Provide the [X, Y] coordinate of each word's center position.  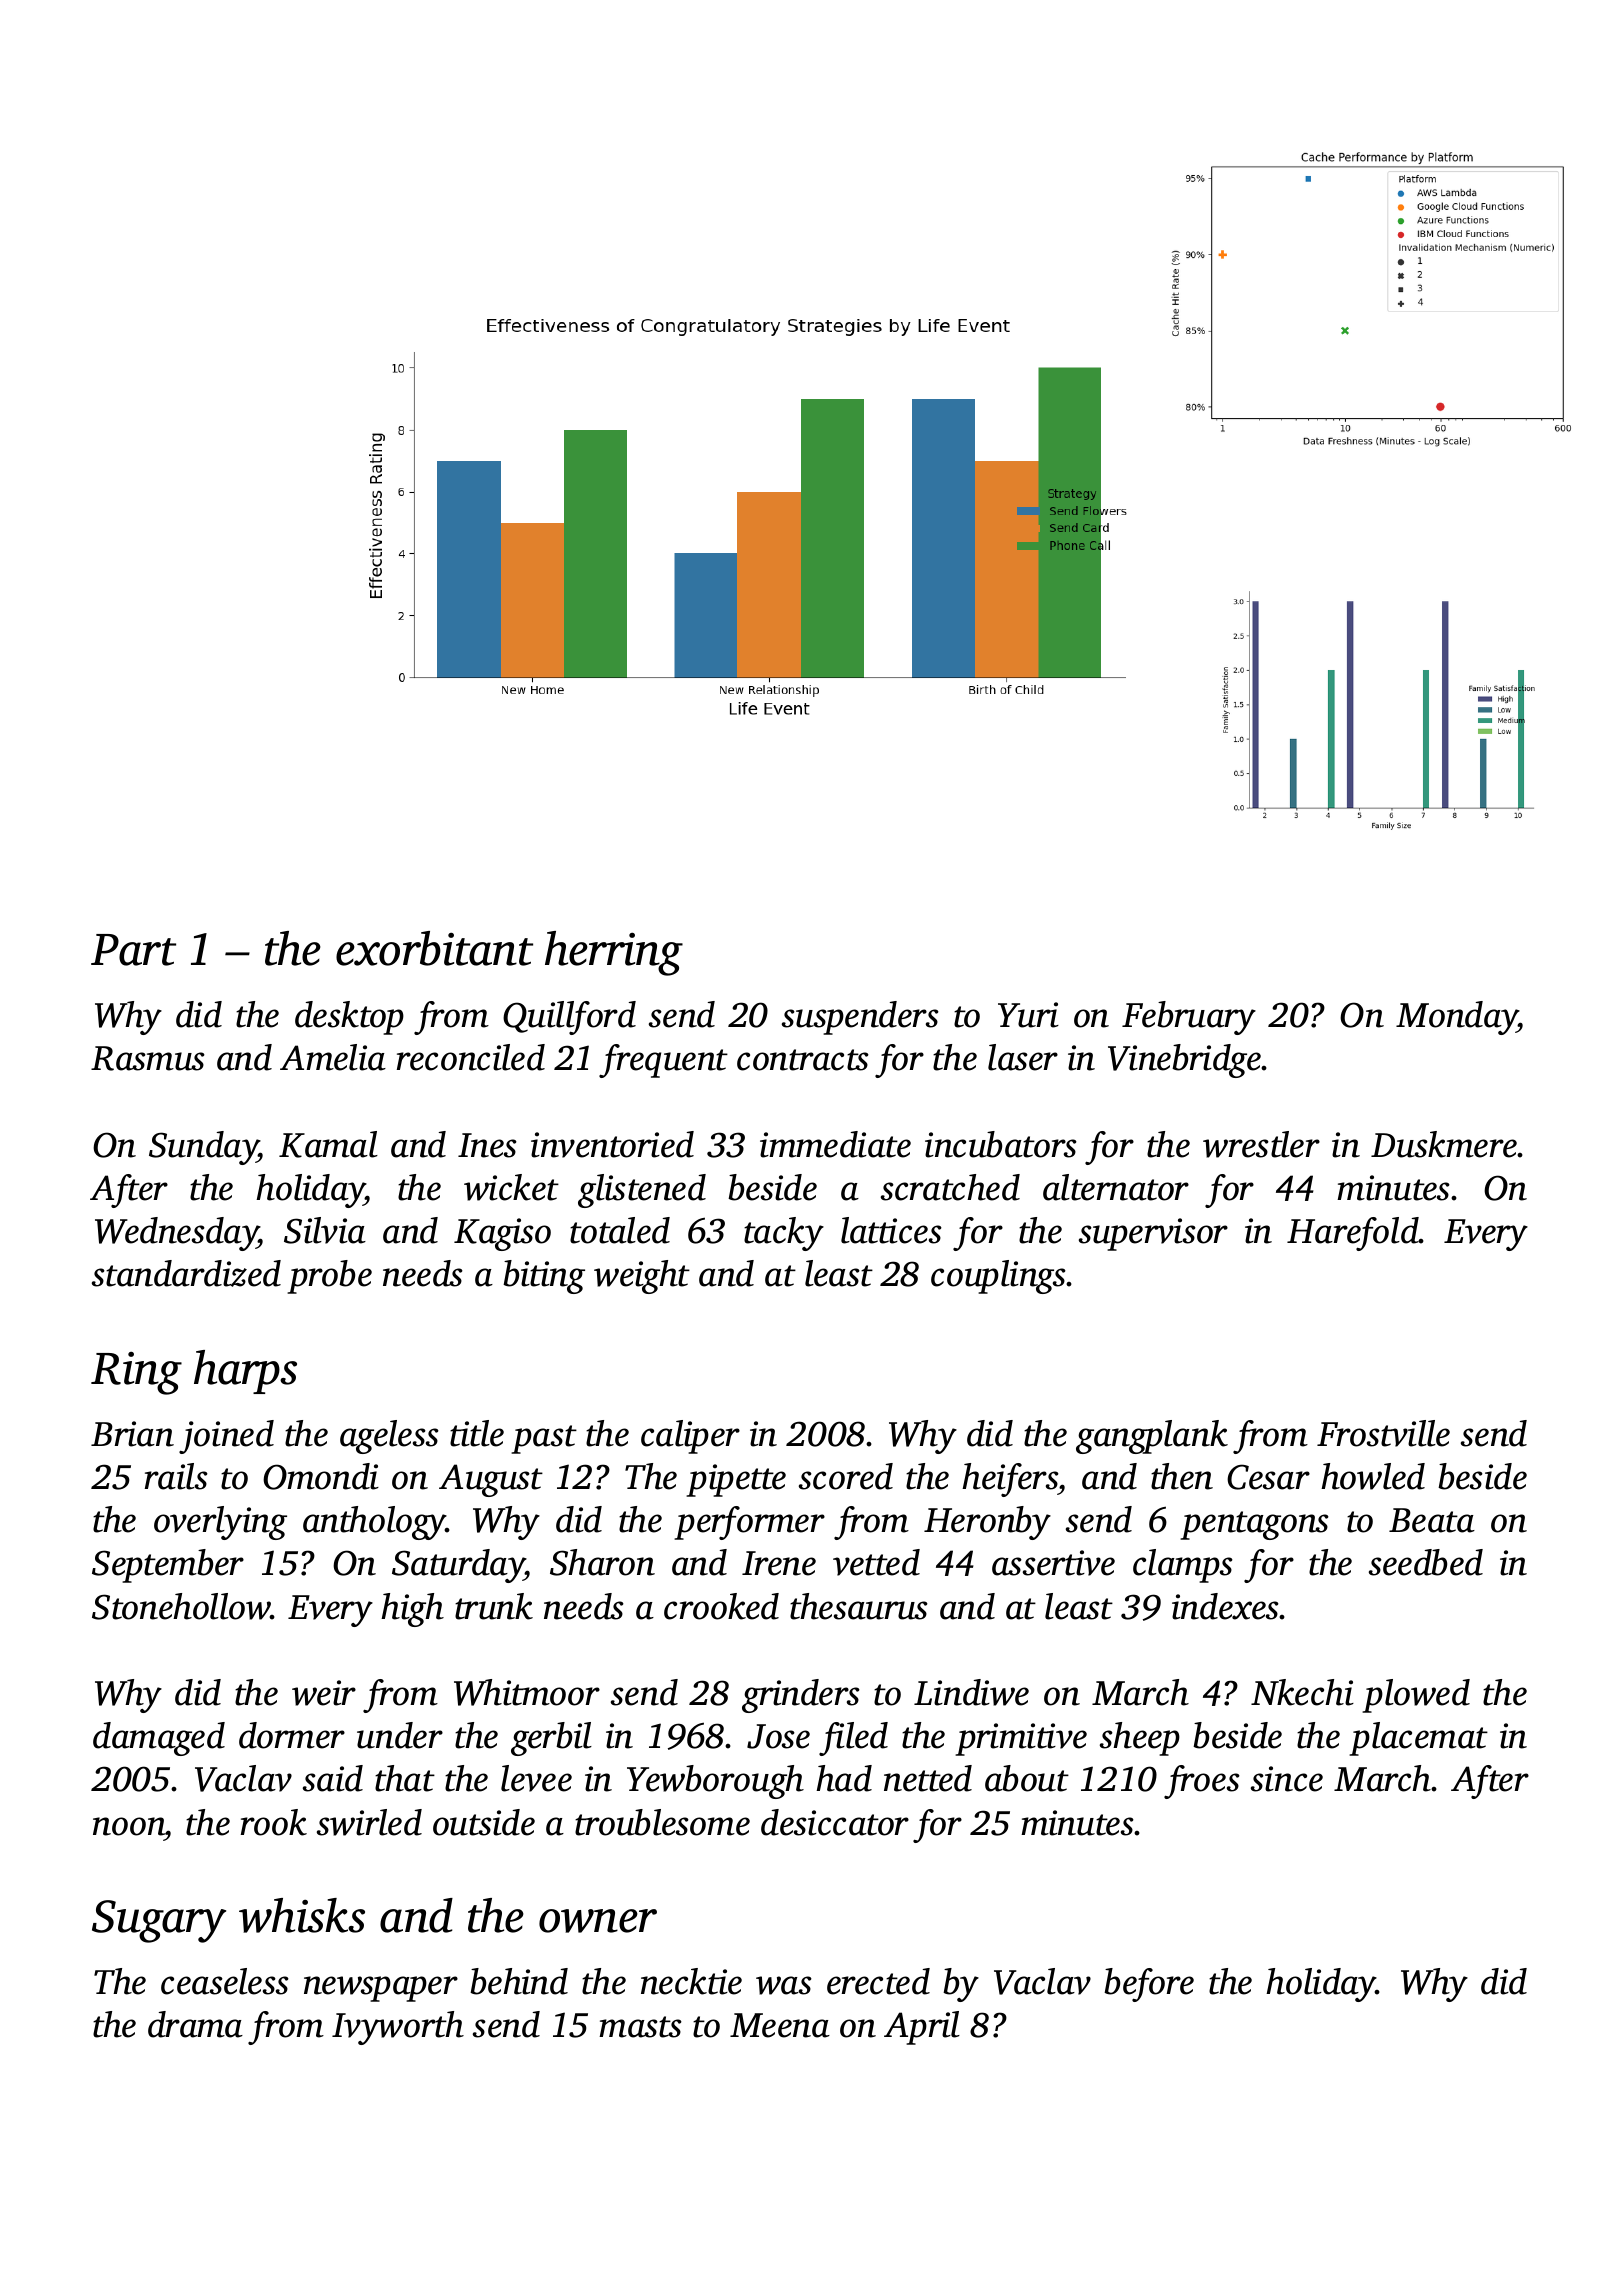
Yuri [1028, 1015]
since [1287, 1779]
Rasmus [148, 1058]
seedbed [1426, 1562]
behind [519, 1981]
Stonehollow [181, 1606]
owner [598, 1921]
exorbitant [434, 948]
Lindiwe [971, 1692]
